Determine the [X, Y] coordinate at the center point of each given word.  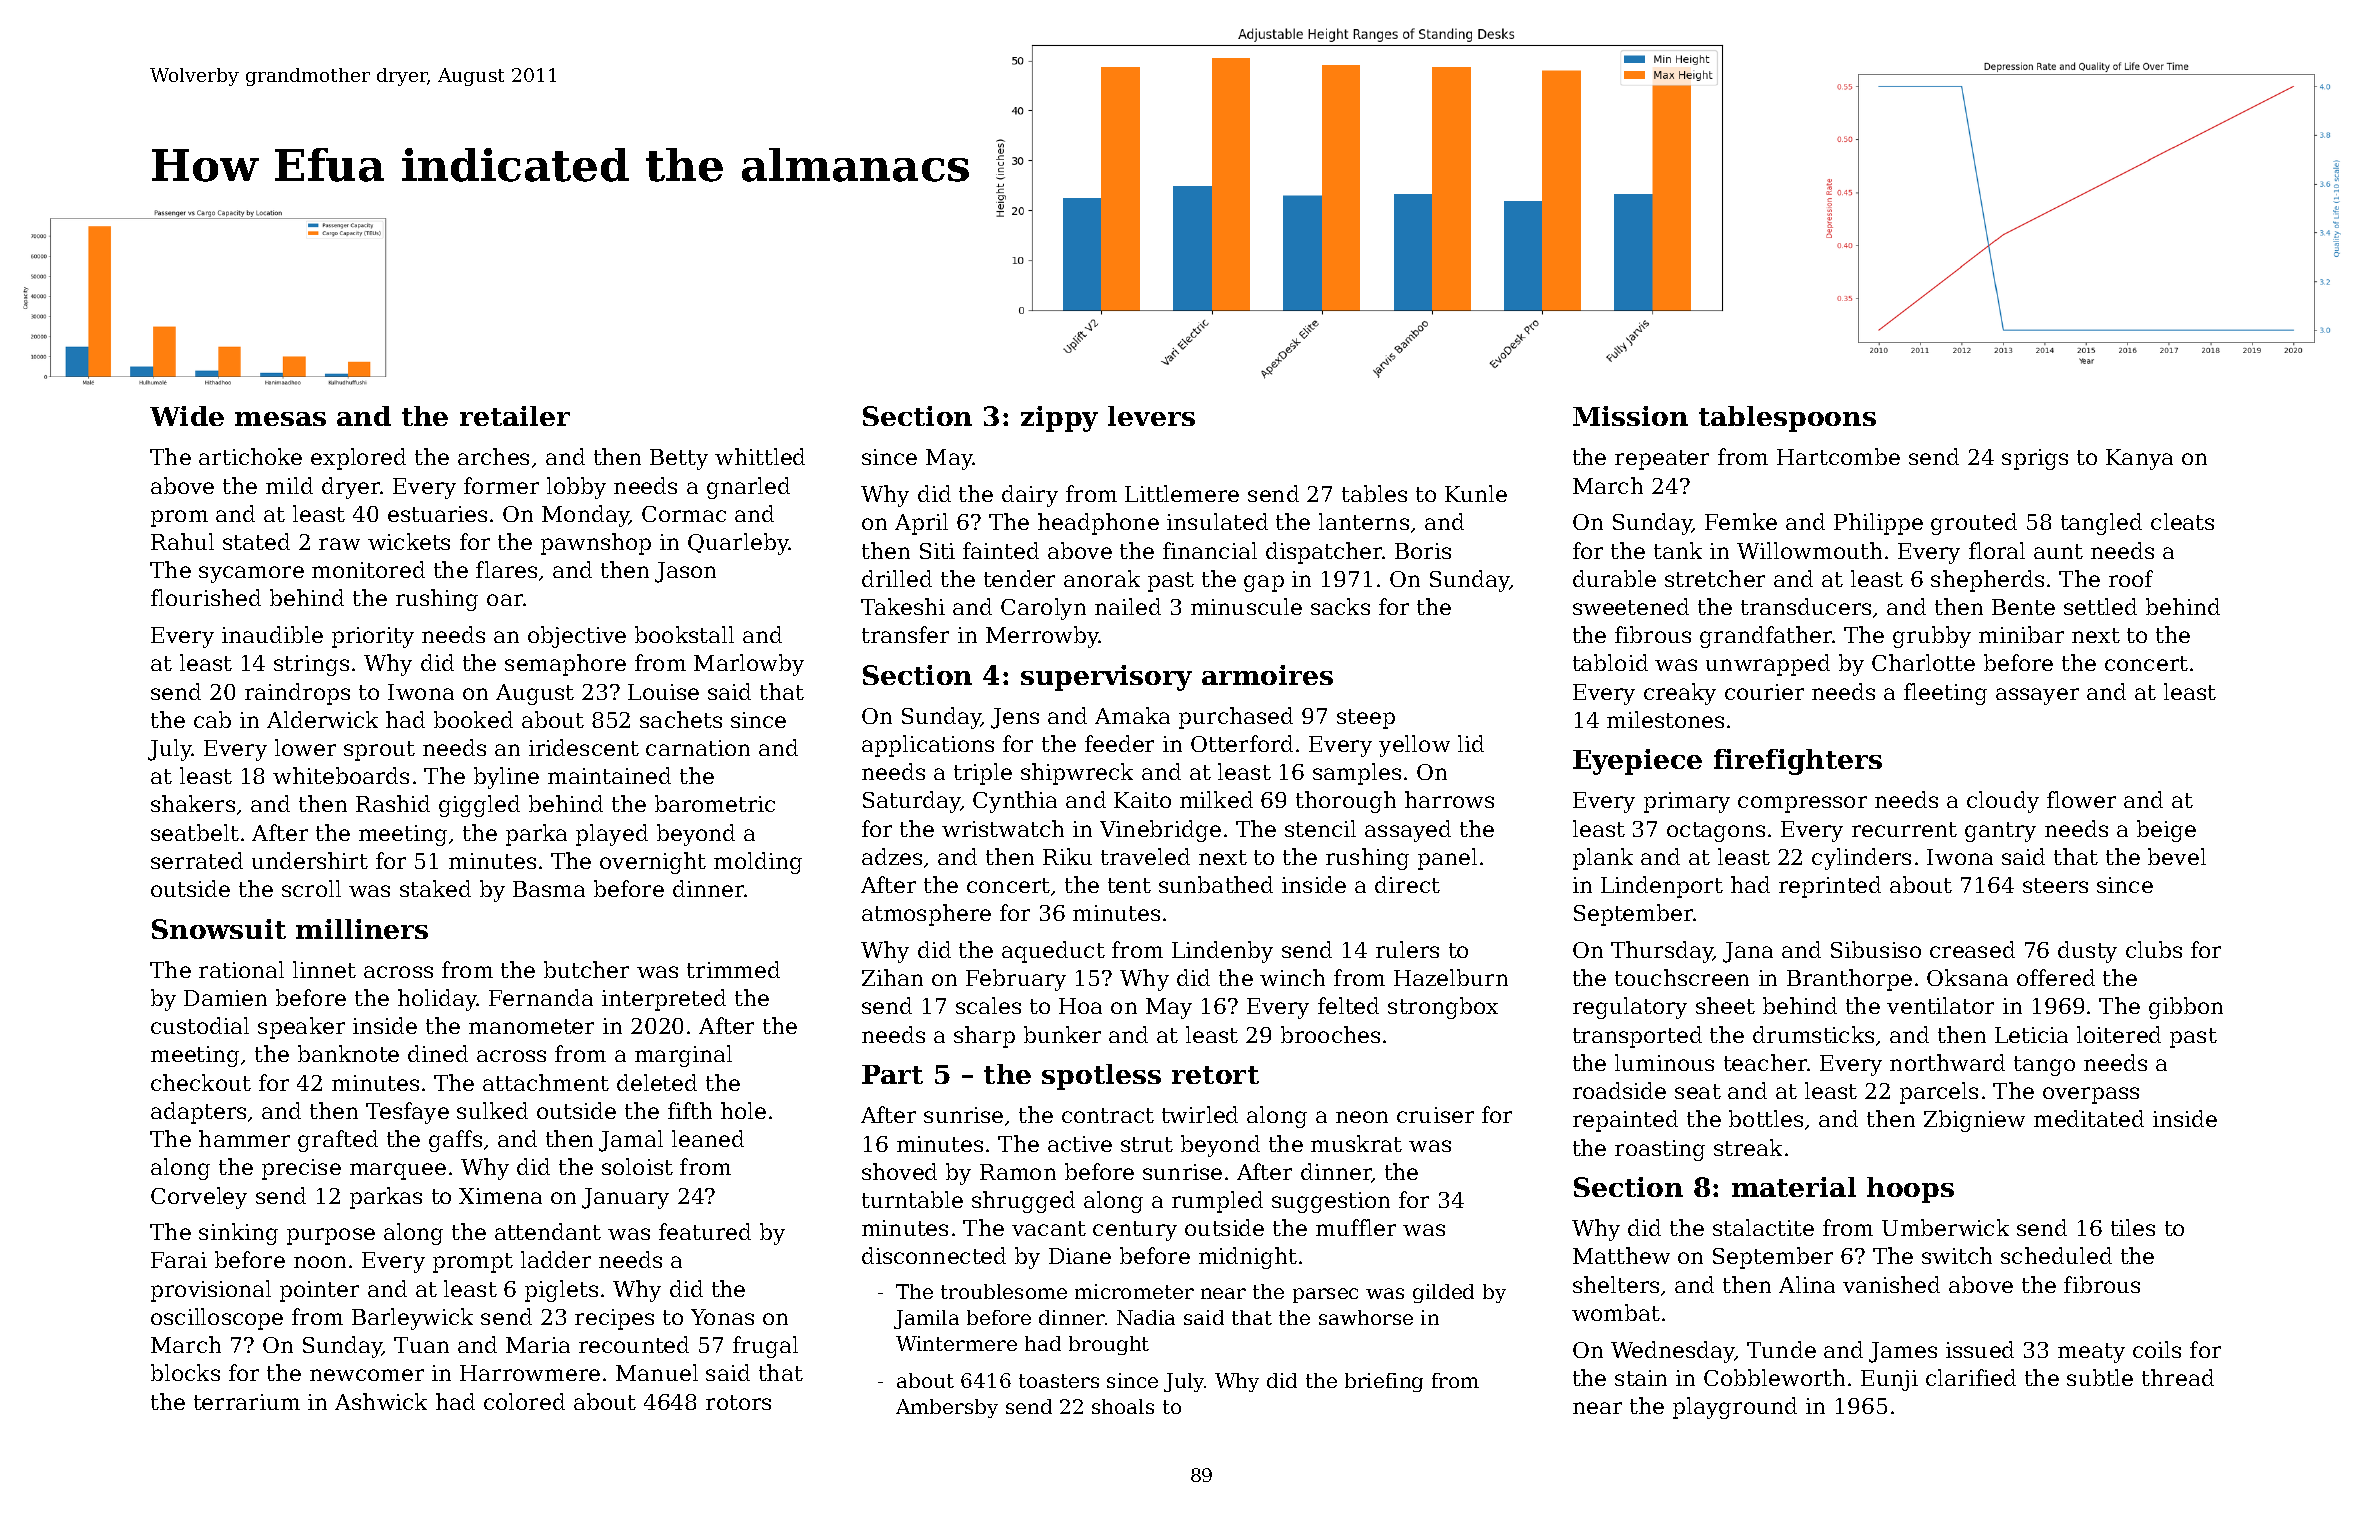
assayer [2037, 696]
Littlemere [1182, 493]
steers [2055, 885]
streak [1748, 1147]
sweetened [1631, 606]
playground [1735, 1408]
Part [892, 1074]
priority [373, 637]
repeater [1662, 460]
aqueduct [1053, 952]
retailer [515, 416]
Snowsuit [219, 929]
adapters [198, 1113]
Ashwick [381, 1401]
